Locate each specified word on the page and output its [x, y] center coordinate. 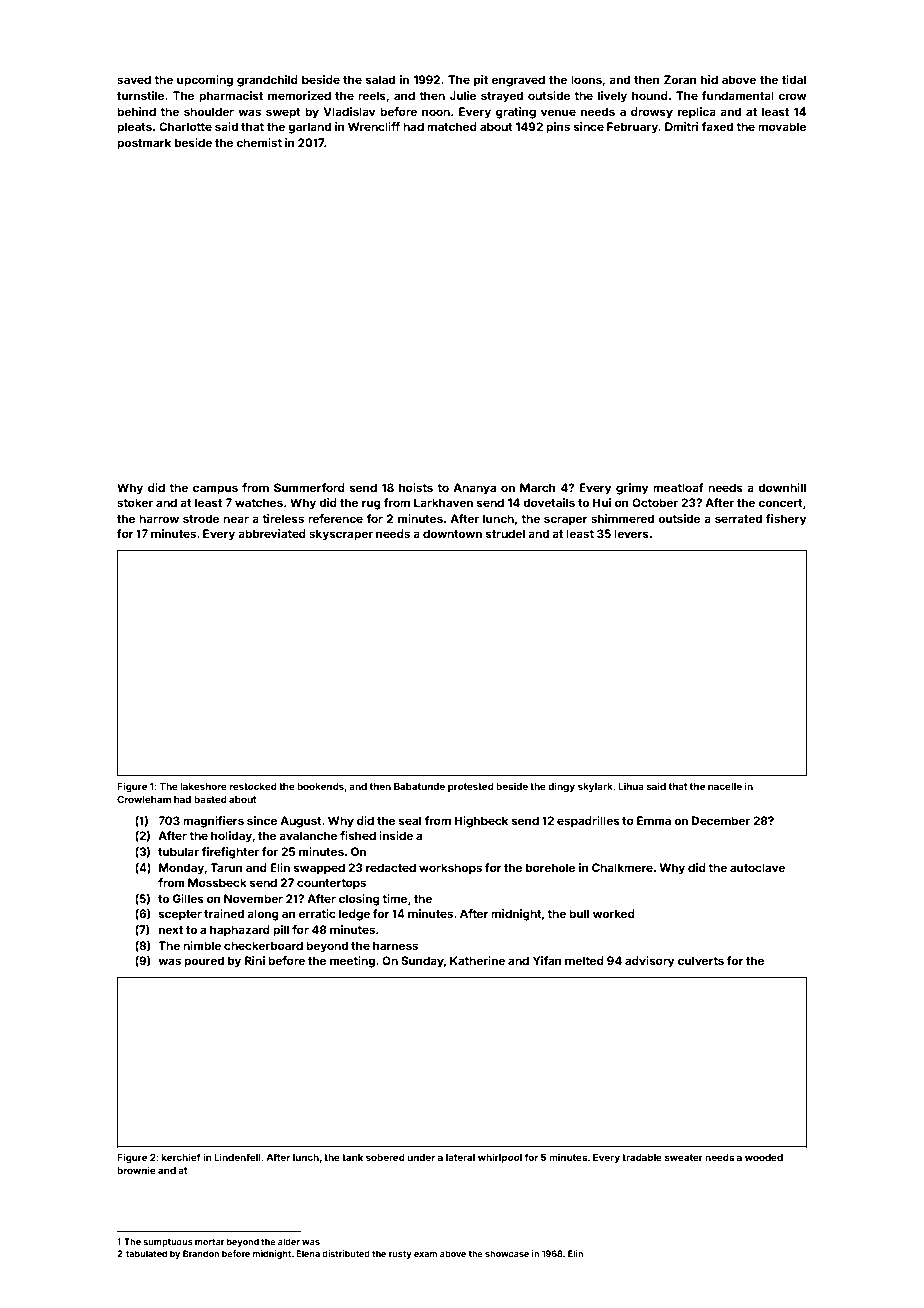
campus [215, 490]
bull [579, 913]
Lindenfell [237, 1157]
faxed [717, 126]
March [538, 487]
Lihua [631, 786]
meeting [352, 962]
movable [782, 126]
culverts [701, 960]
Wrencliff [374, 126]
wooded [764, 1157]
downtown [452, 533]
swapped [319, 869]
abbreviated [272, 533]
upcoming [205, 81]
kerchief [181, 1157]
